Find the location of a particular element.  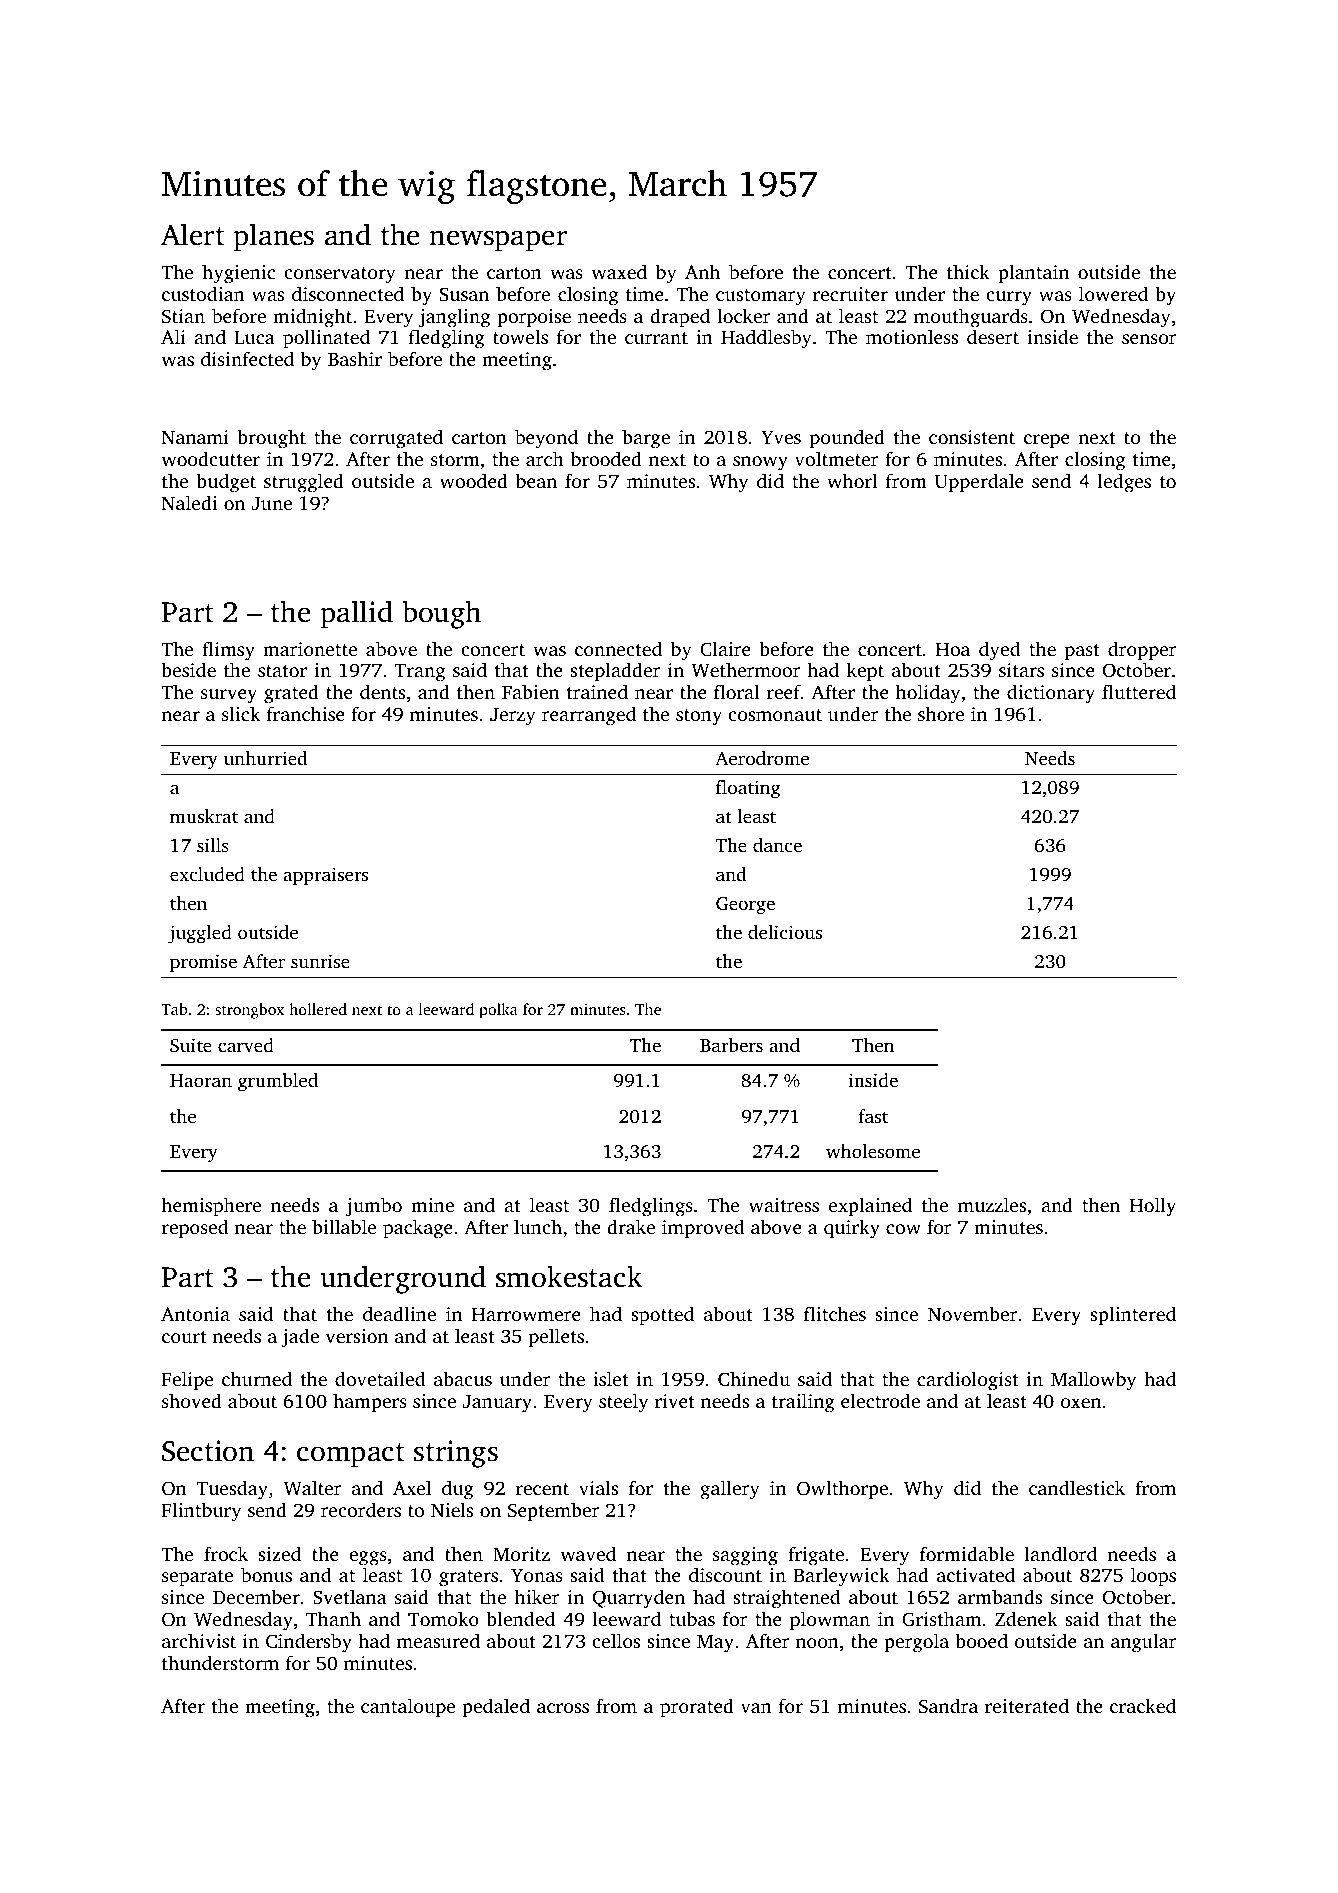

fluttered is located at coordinates (1139, 691).
